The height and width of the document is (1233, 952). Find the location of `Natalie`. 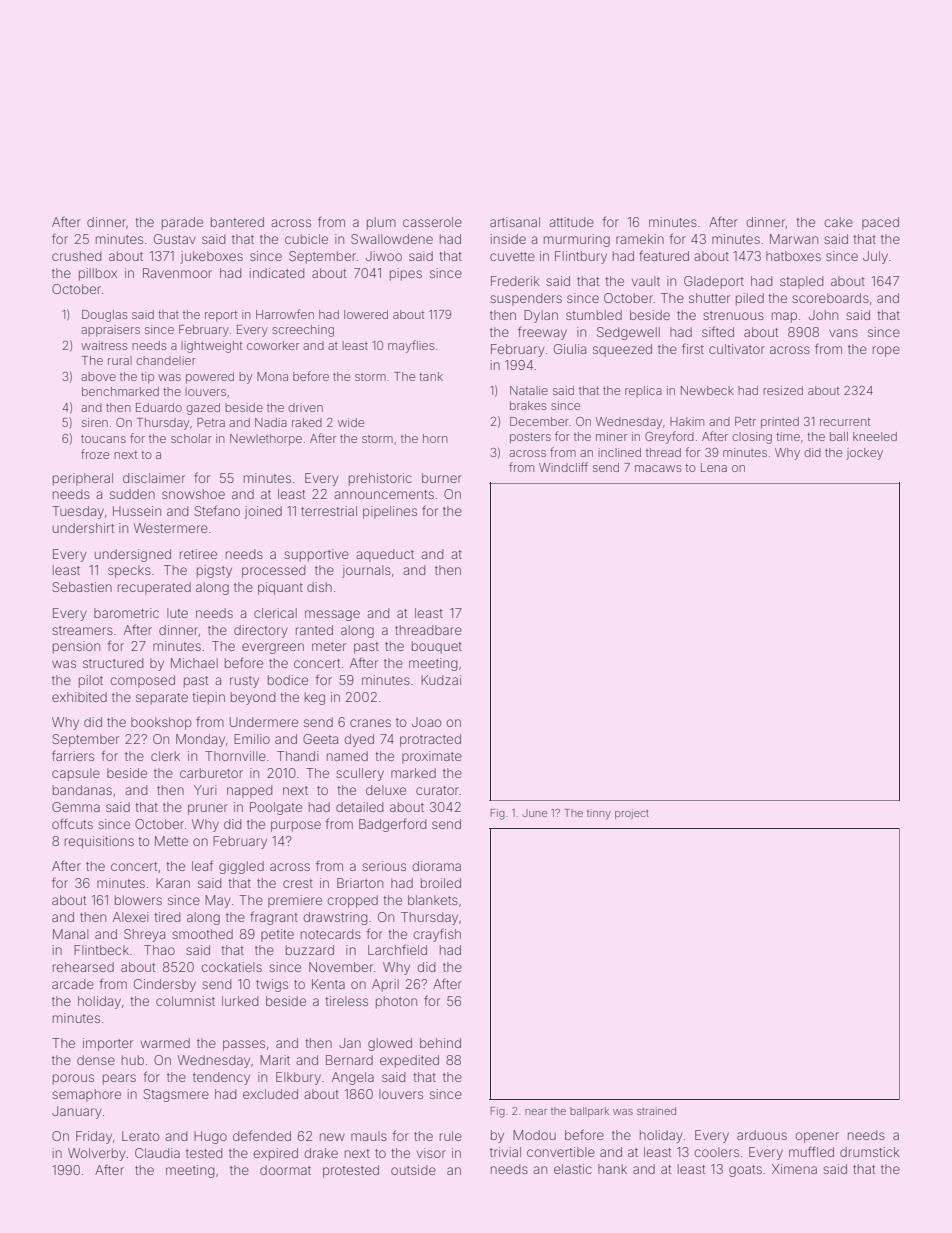

Natalie is located at coordinates (529, 390).
